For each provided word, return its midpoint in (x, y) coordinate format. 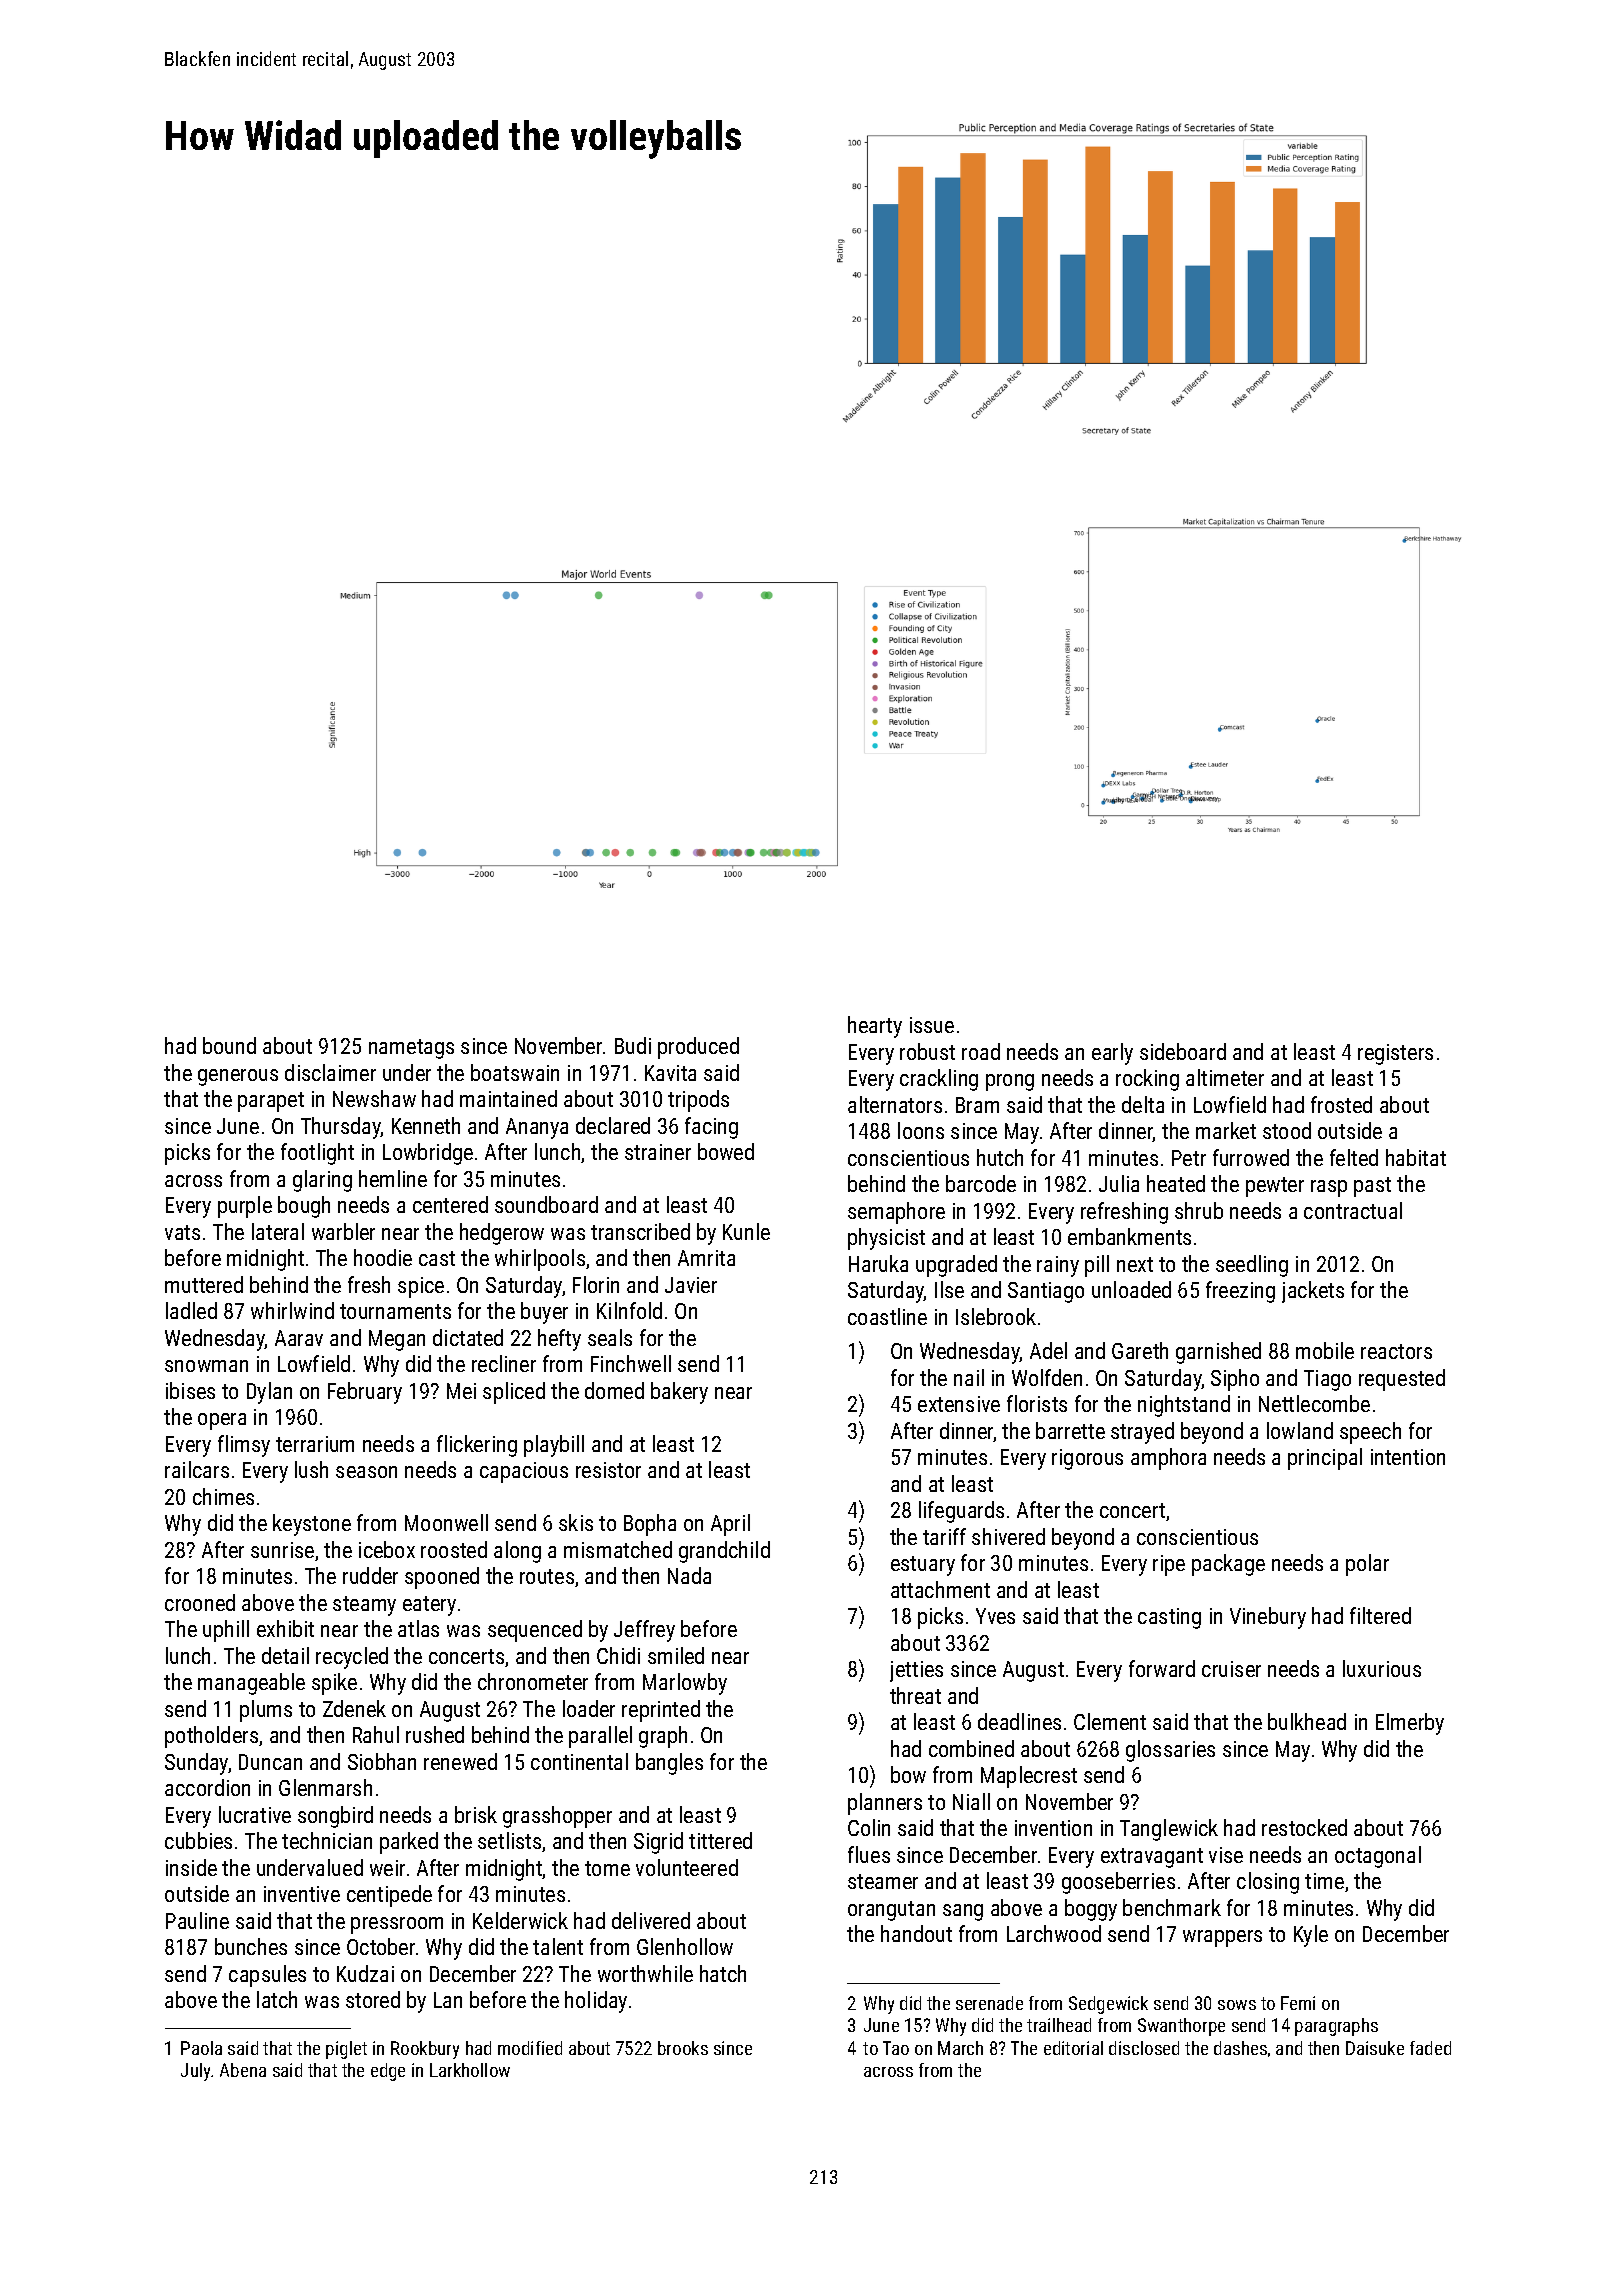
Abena (243, 2070)
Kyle (1311, 1936)
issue (932, 1025)
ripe (1169, 1565)
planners (885, 1804)
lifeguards (961, 1512)
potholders (211, 1737)
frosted (1341, 1104)
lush (311, 1469)
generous (238, 1077)
